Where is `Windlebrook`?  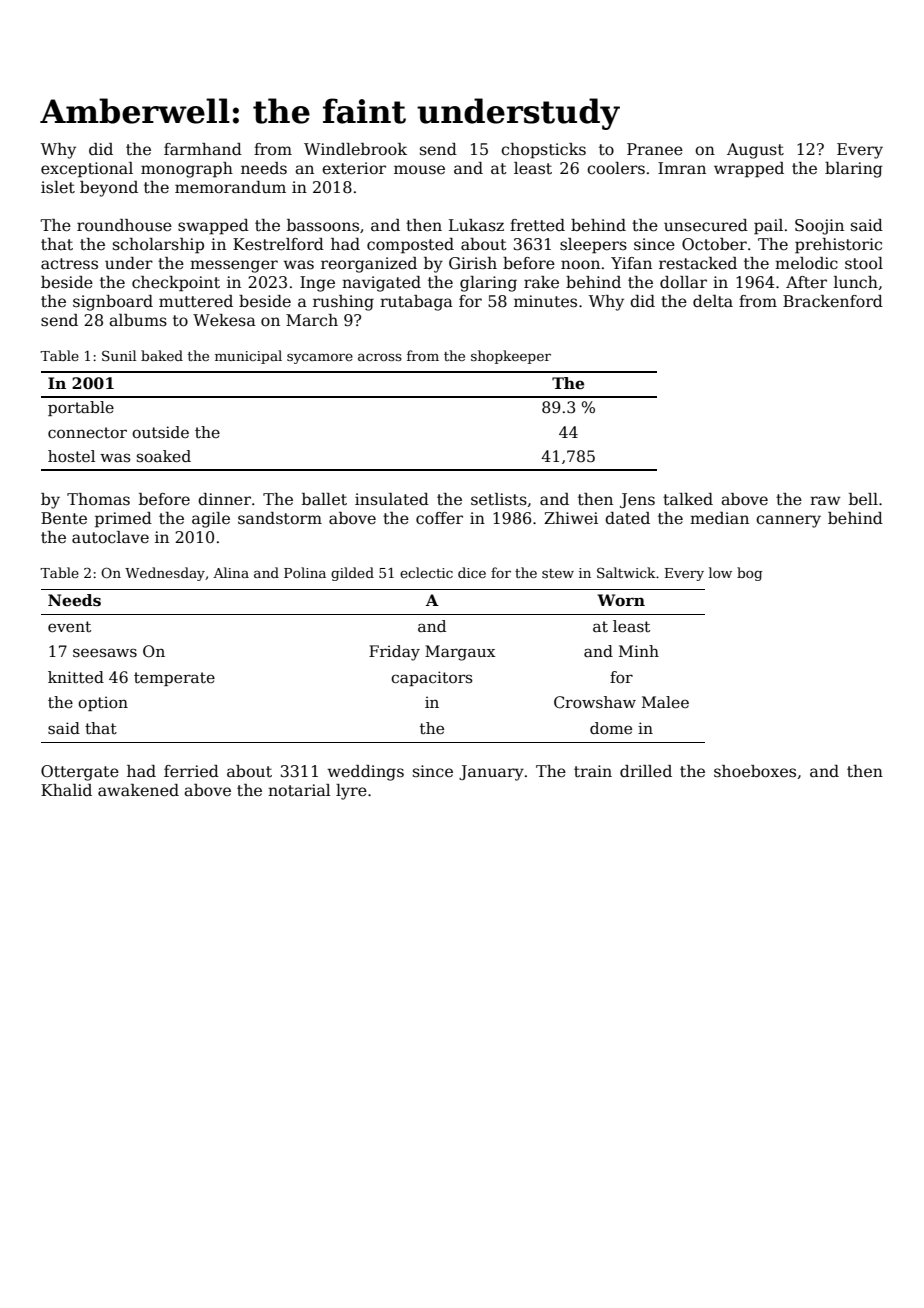 Windlebrook is located at coordinates (355, 149).
